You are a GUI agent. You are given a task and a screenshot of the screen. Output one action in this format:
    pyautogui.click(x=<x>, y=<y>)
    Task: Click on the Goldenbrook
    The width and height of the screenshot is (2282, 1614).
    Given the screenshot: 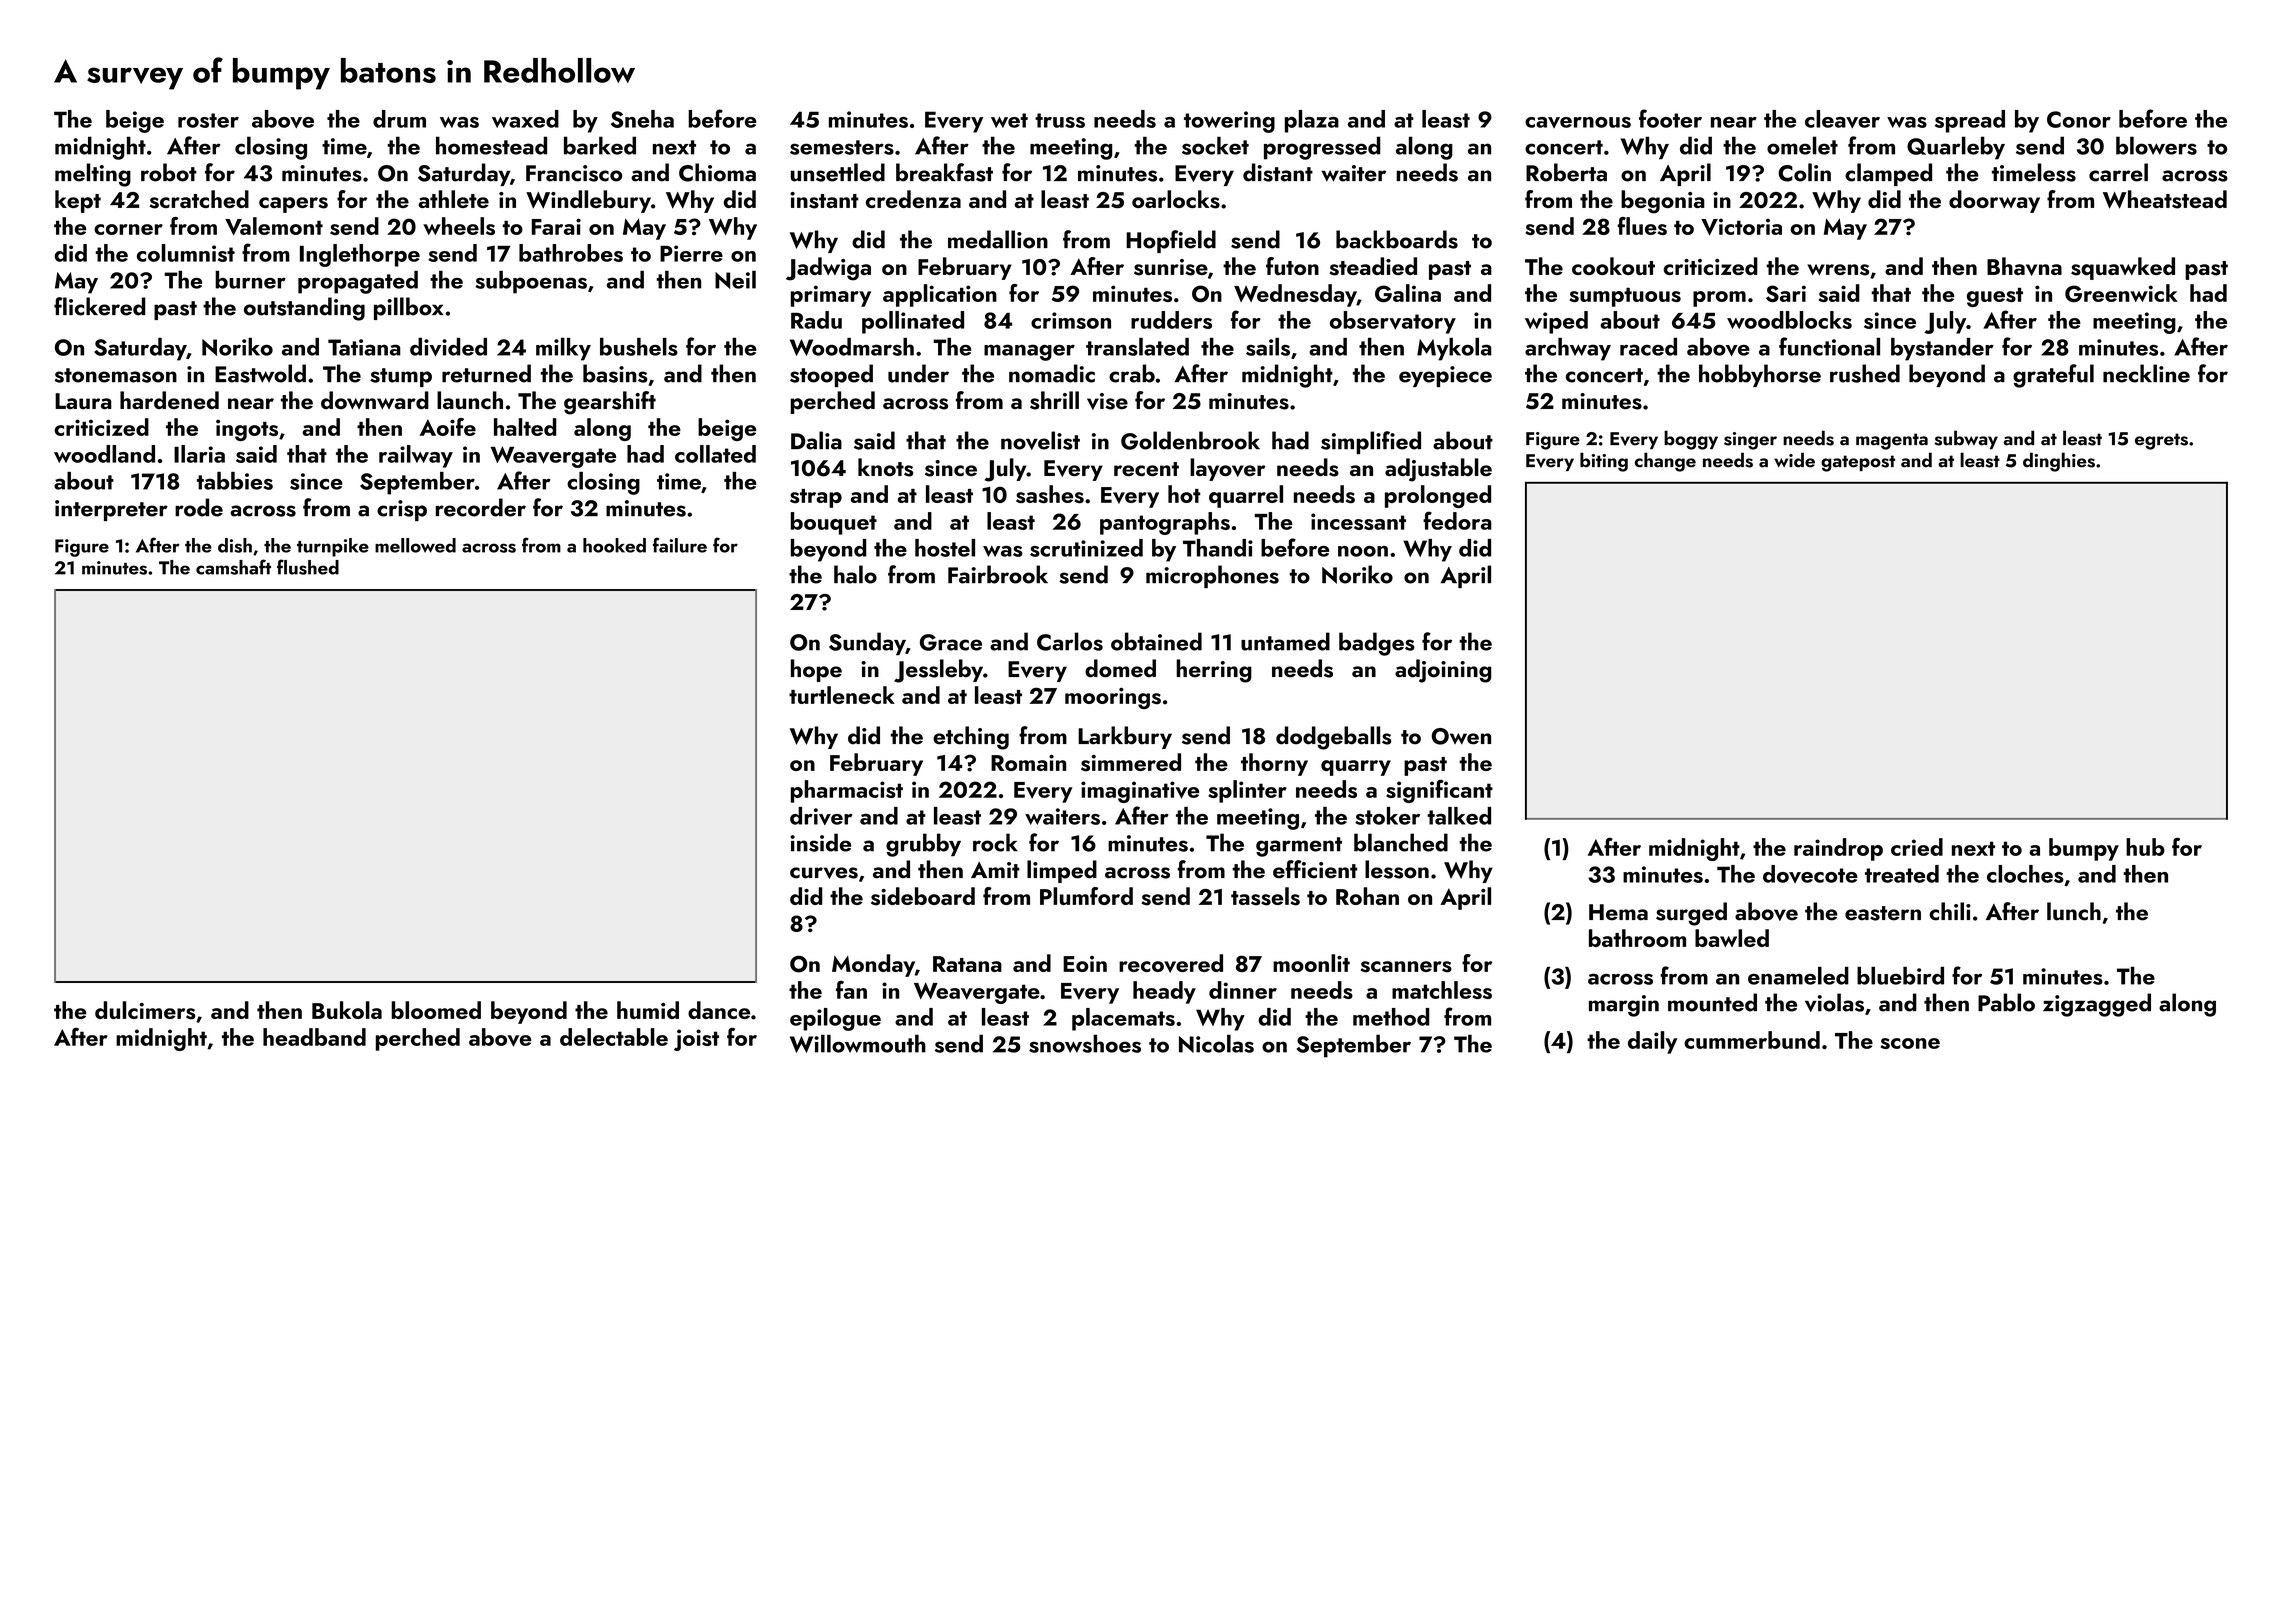 What is the action you would take?
    pyautogui.click(x=1190, y=440)
